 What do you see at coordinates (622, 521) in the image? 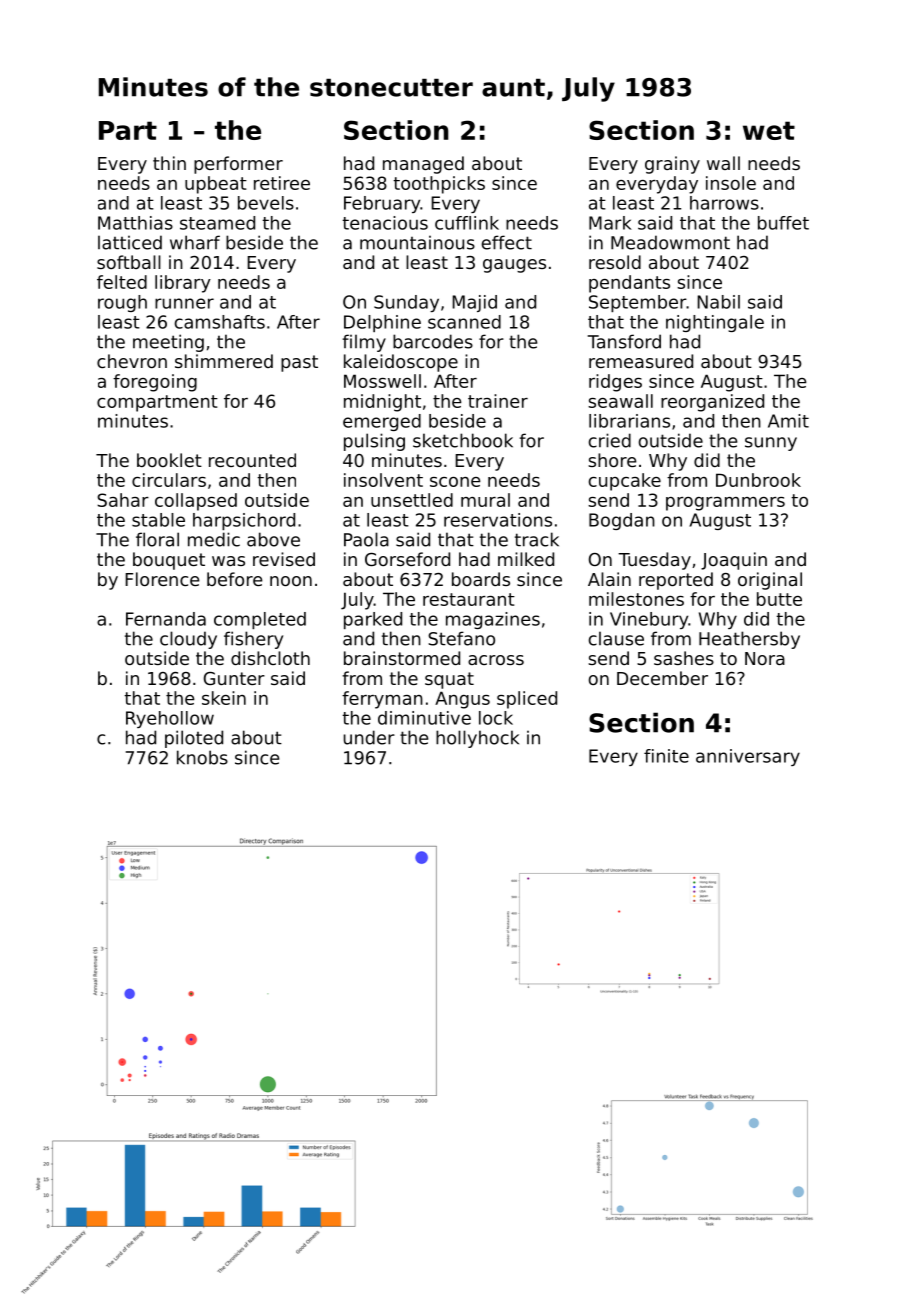
I see `Bogdan` at bounding box center [622, 521].
